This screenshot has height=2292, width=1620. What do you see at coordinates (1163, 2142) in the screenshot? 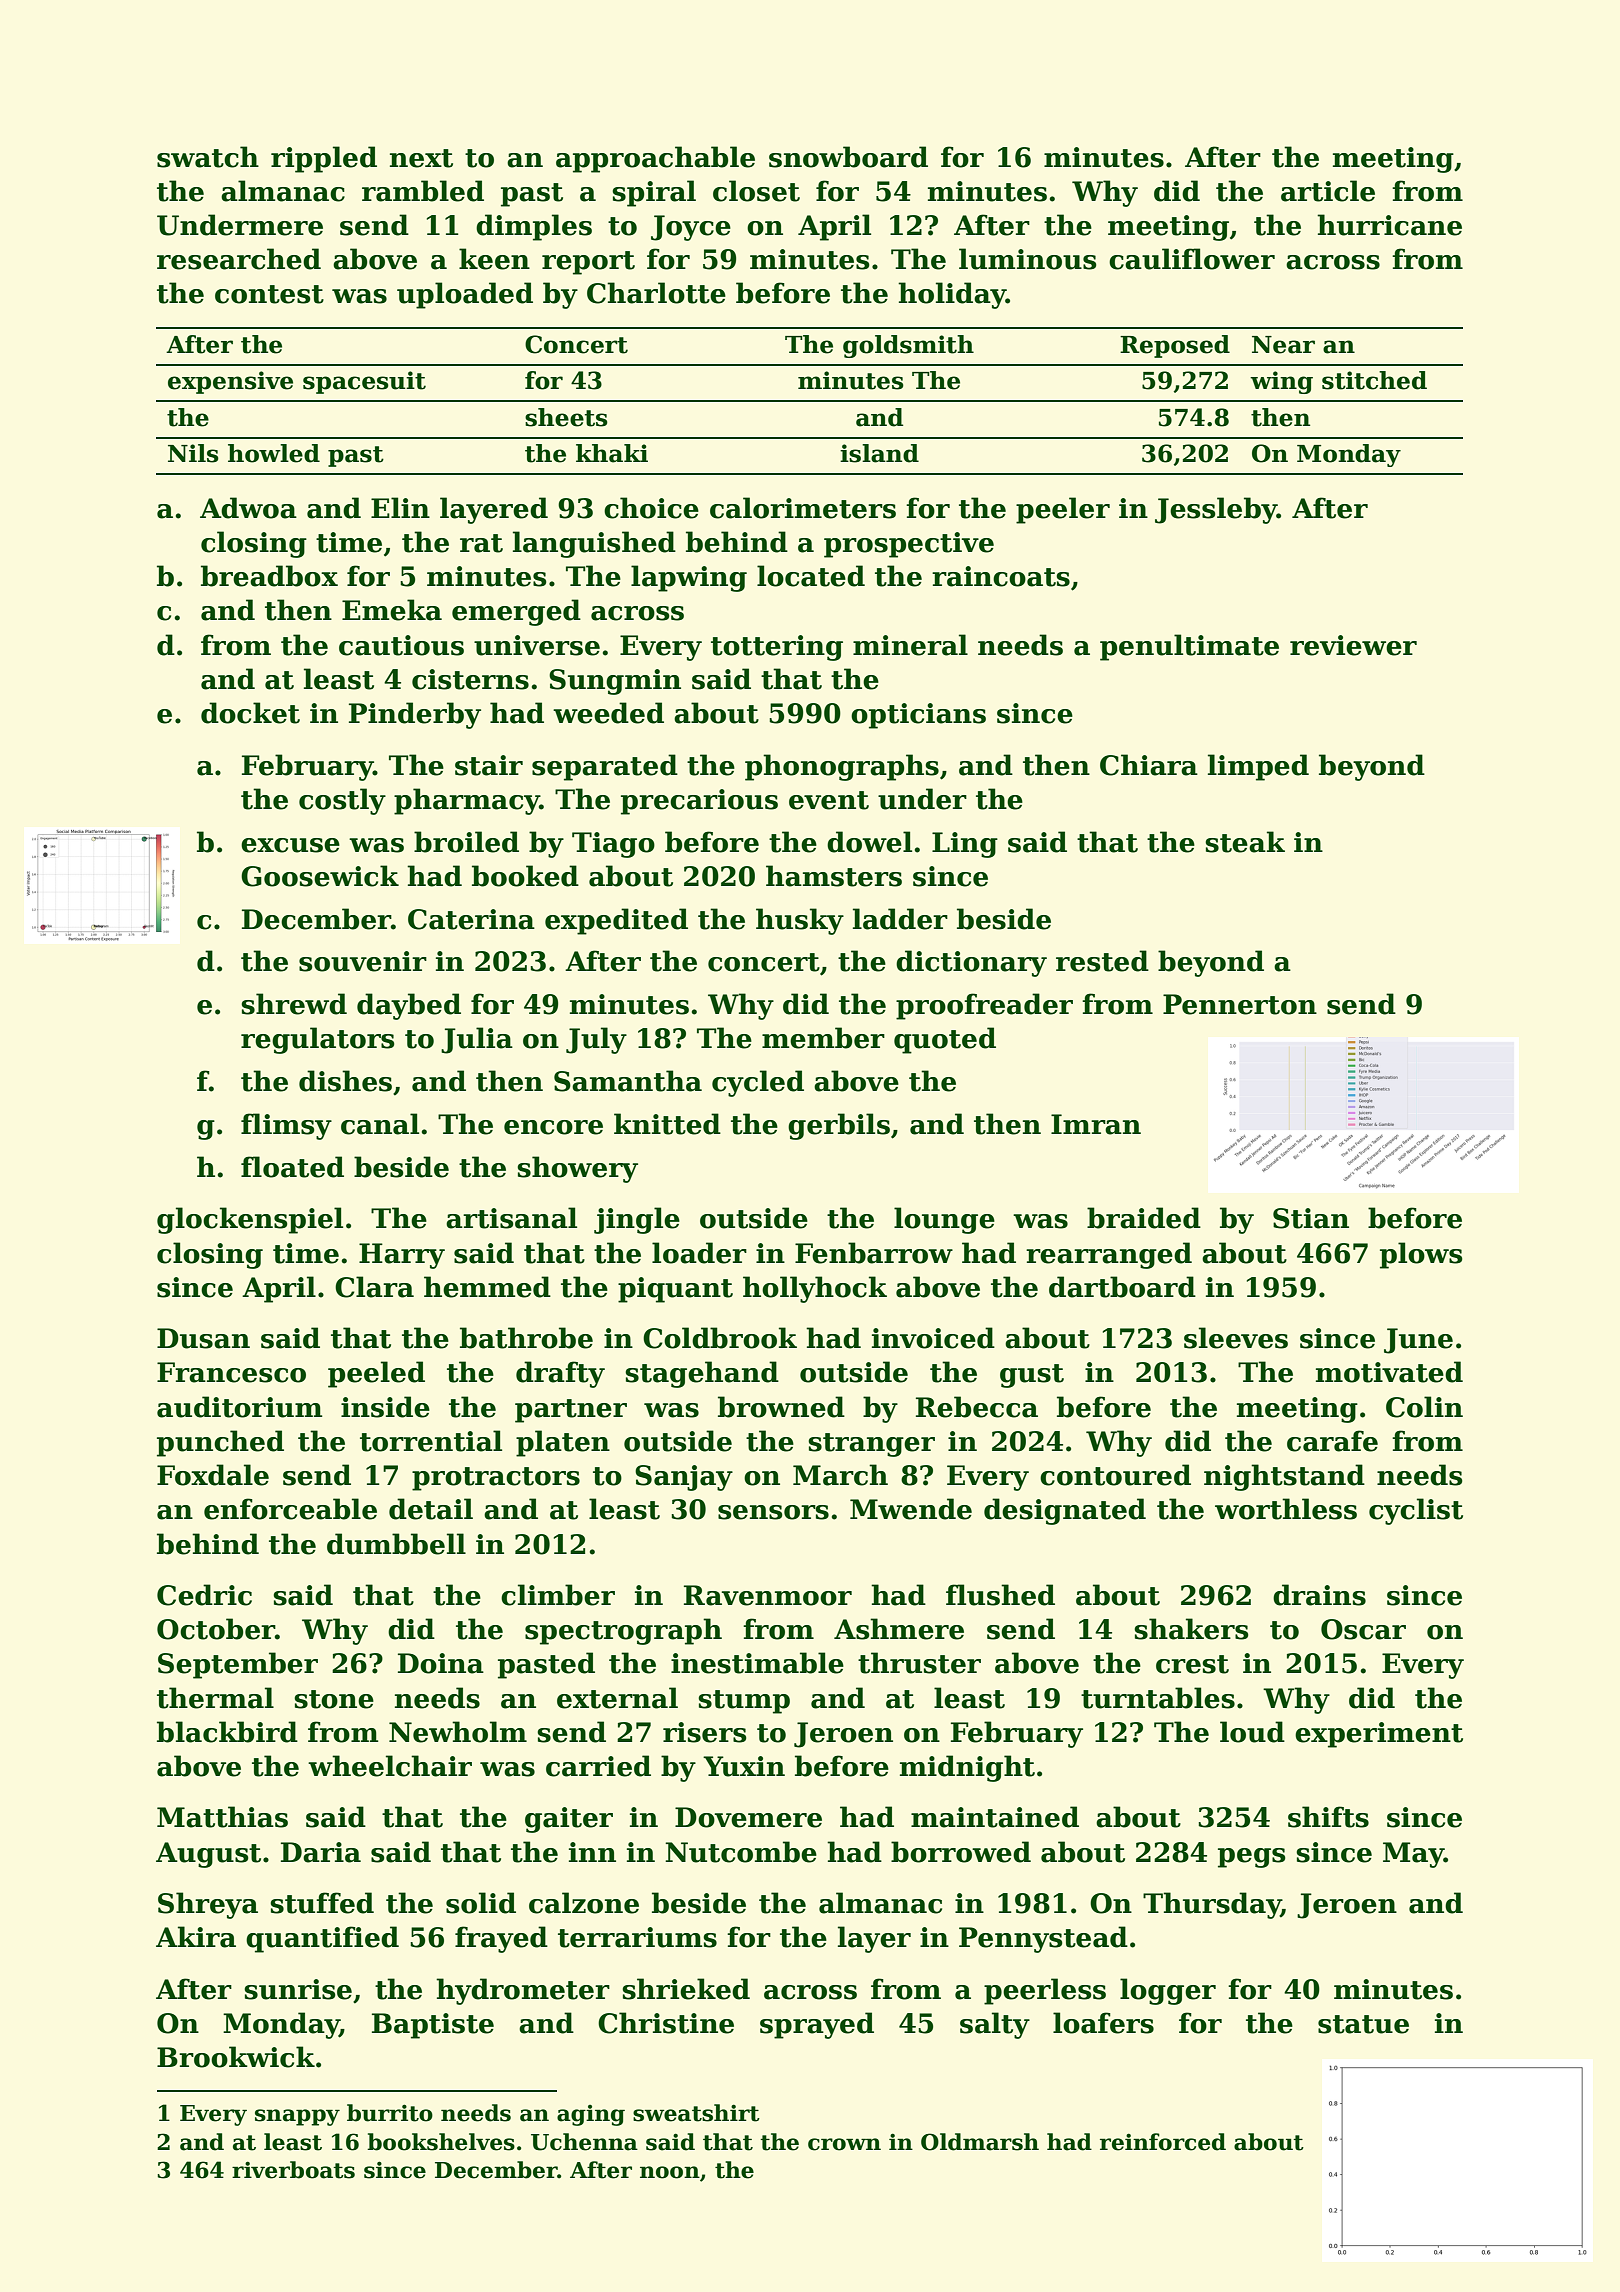
I see `reinforced` at bounding box center [1163, 2142].
